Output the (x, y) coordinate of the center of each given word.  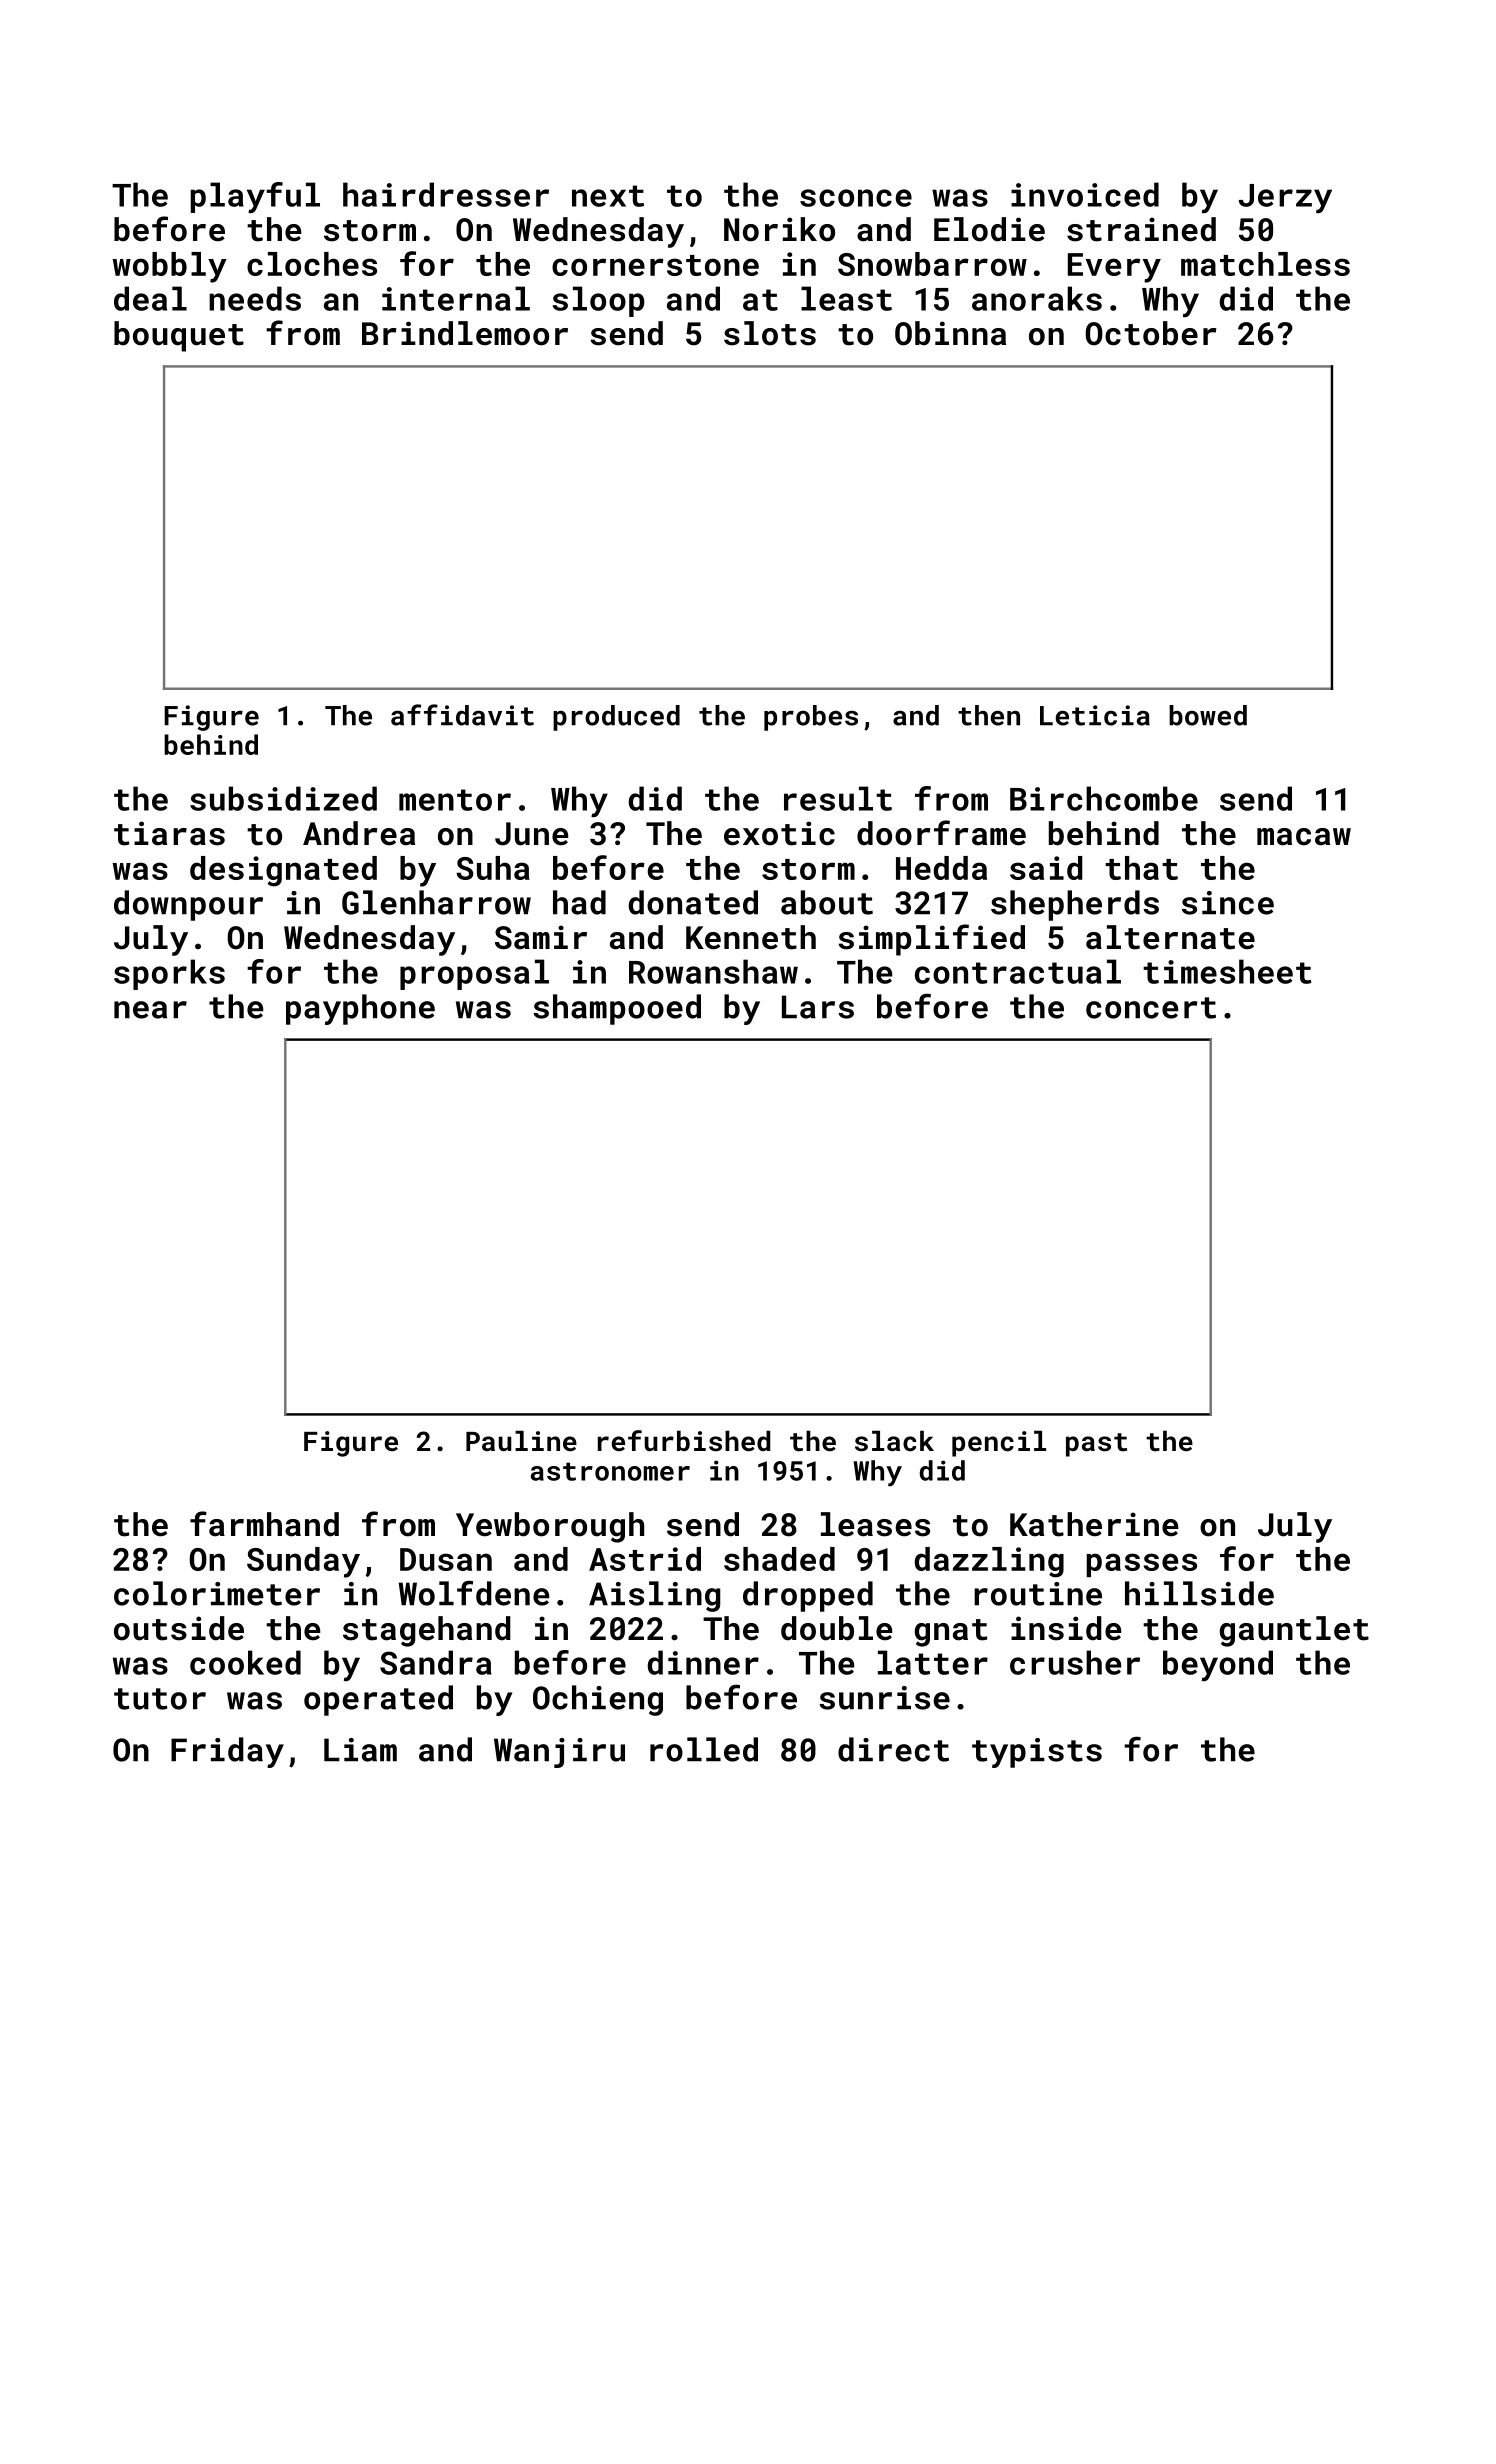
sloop (598, 301)
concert (1151, 1008)
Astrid (645, 1559)
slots (770, 333)
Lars (818, 1007)
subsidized (283, 798)
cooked (245, 1662)
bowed (1208, 715)
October (1151, 333)
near (150, 1010)
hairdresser (446, 194)
